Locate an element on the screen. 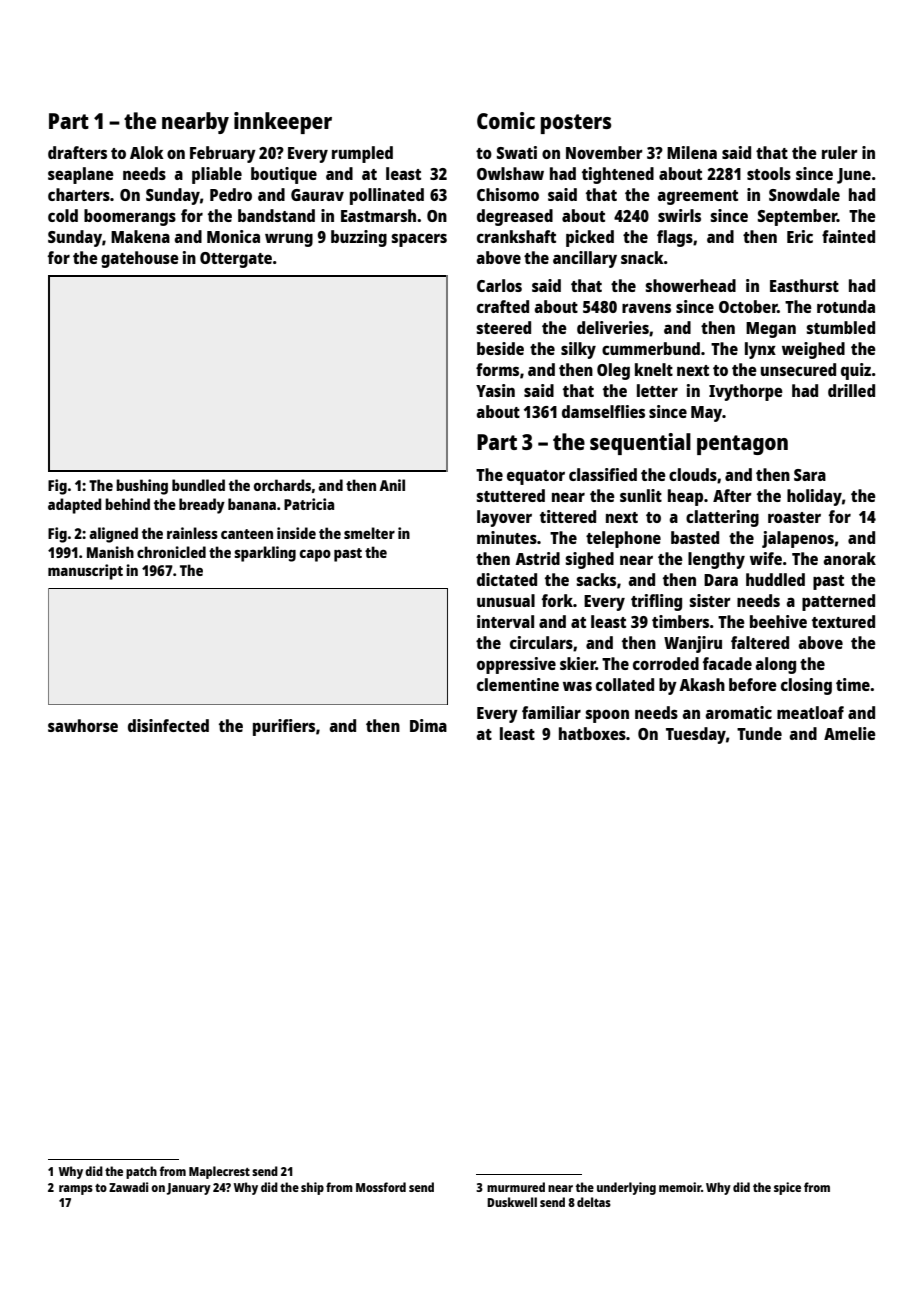 This screenshot has width=924, height=1308. seaplane is located at coordinates (81, 175).
